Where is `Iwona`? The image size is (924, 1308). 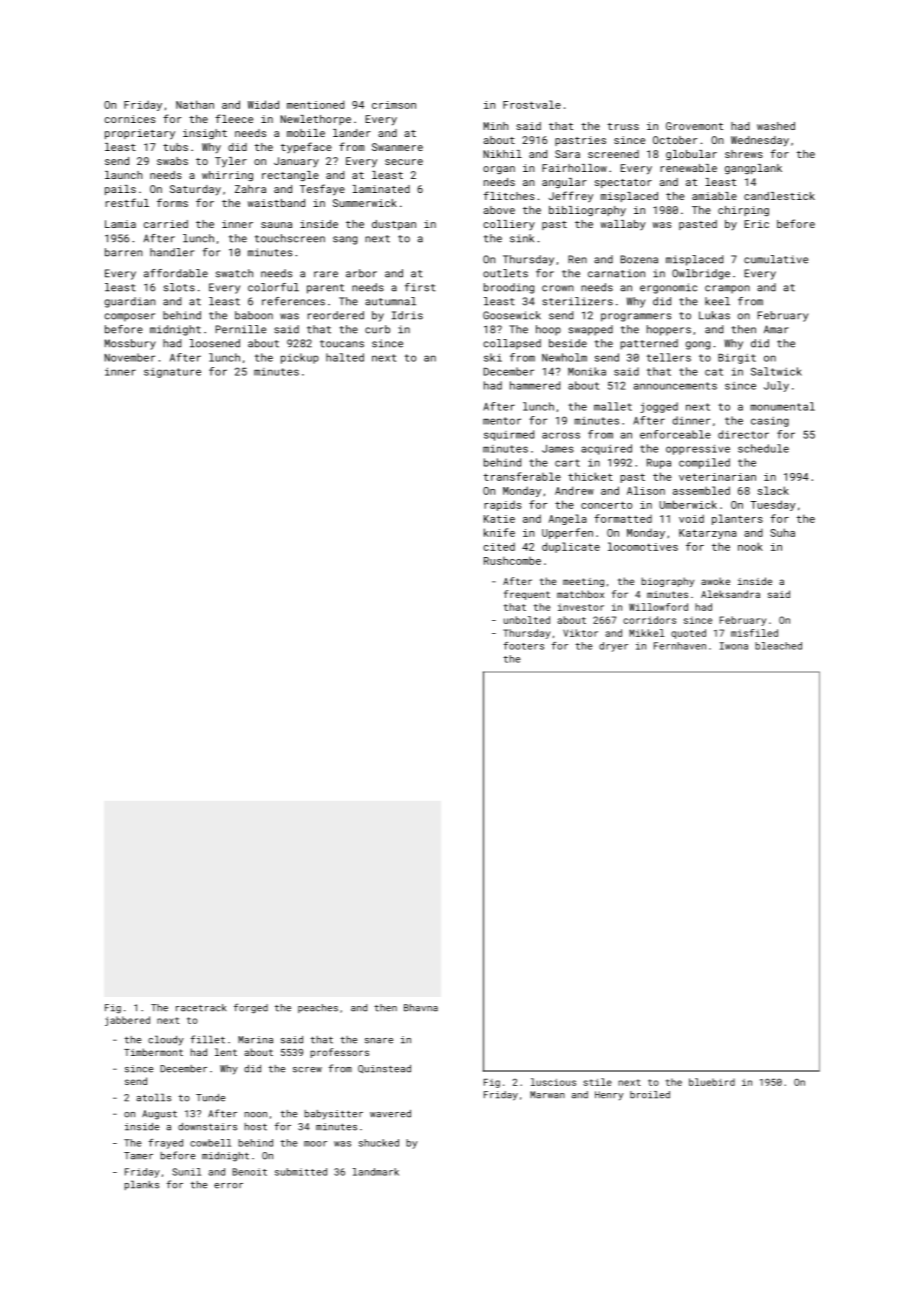 Iwona is located at coordinates (734, 646).
